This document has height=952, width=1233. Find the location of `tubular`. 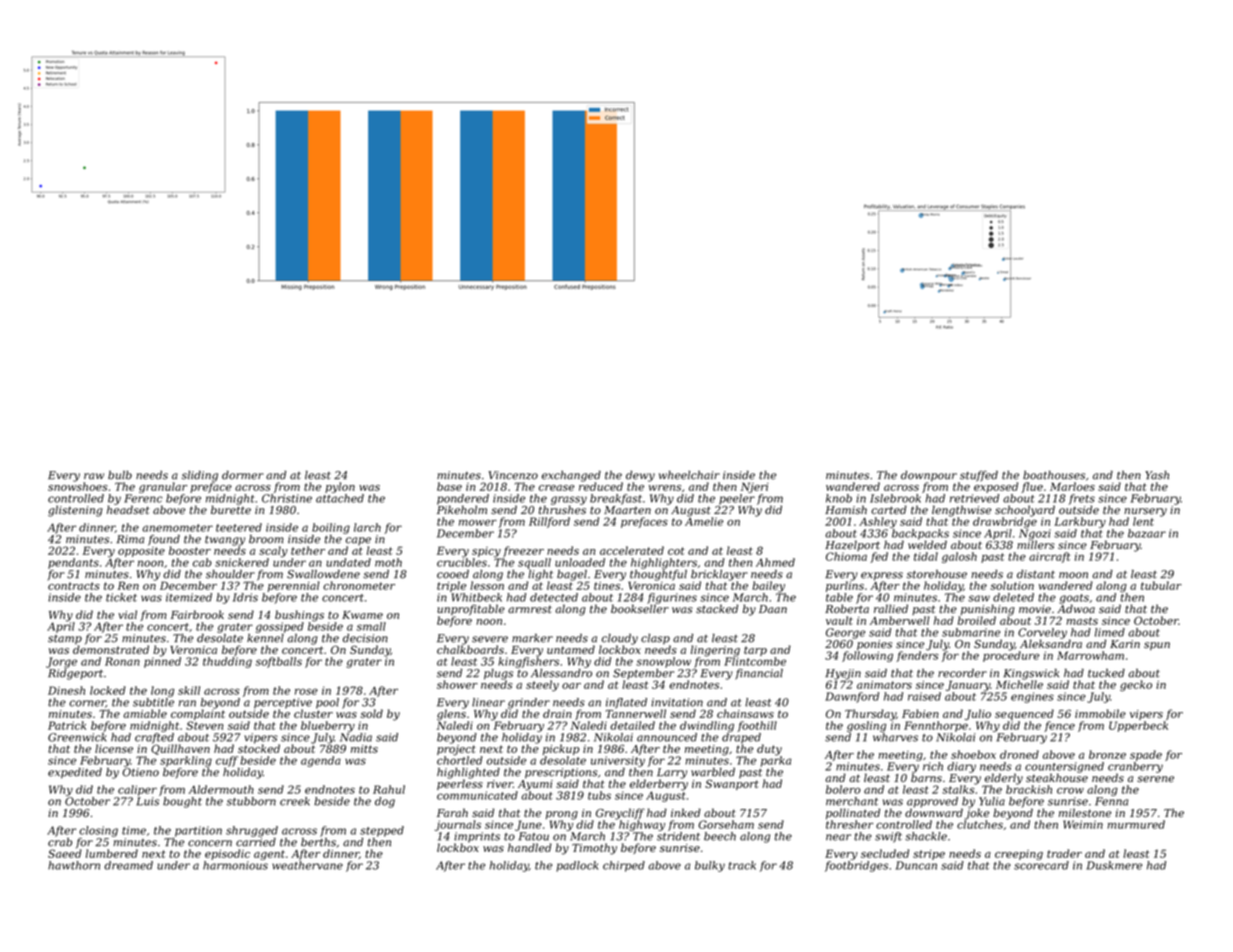

tubular is located at coordinates (1161, 585).
